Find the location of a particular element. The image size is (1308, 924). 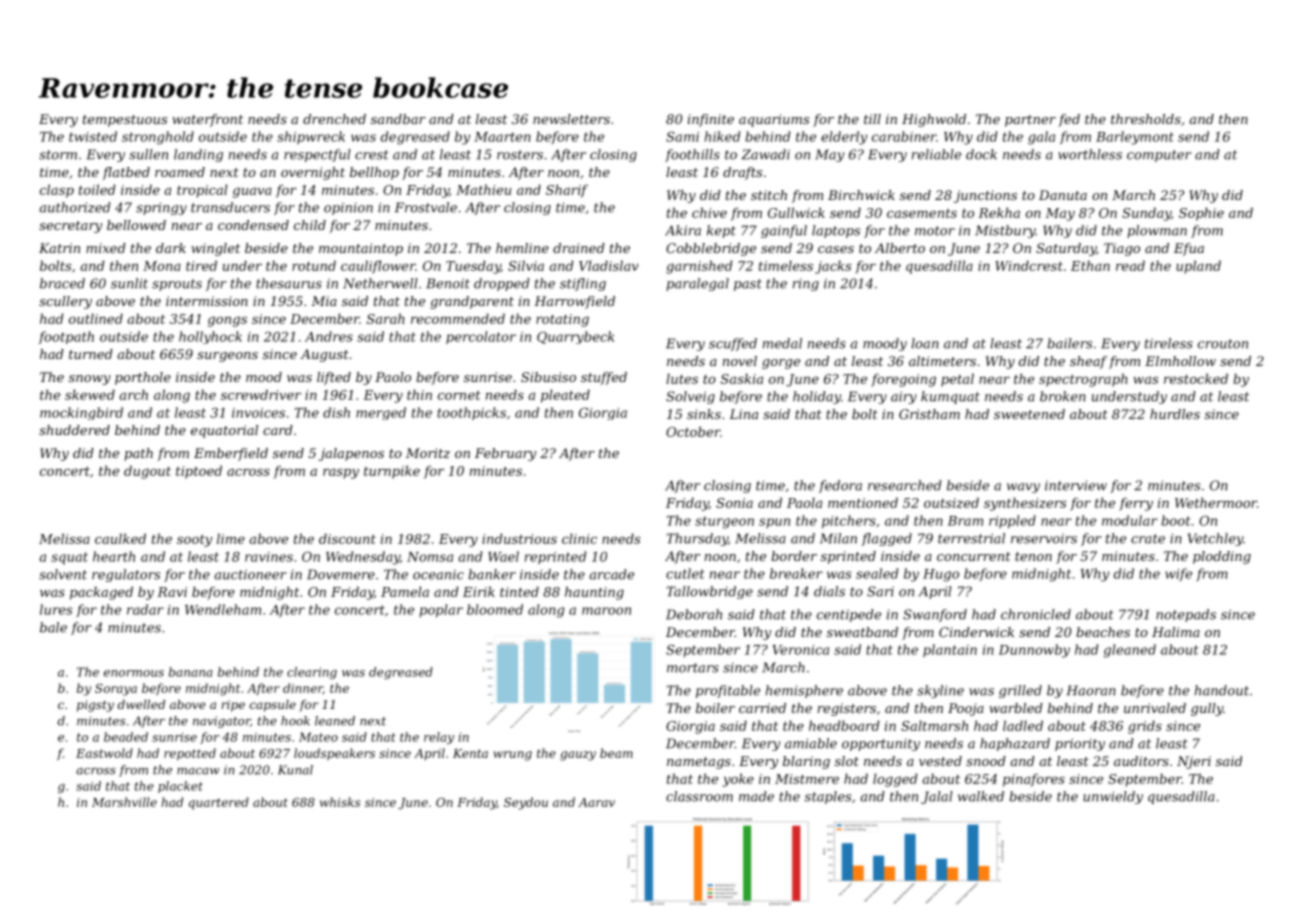

Sonia is located at coordinates (734, 503).
